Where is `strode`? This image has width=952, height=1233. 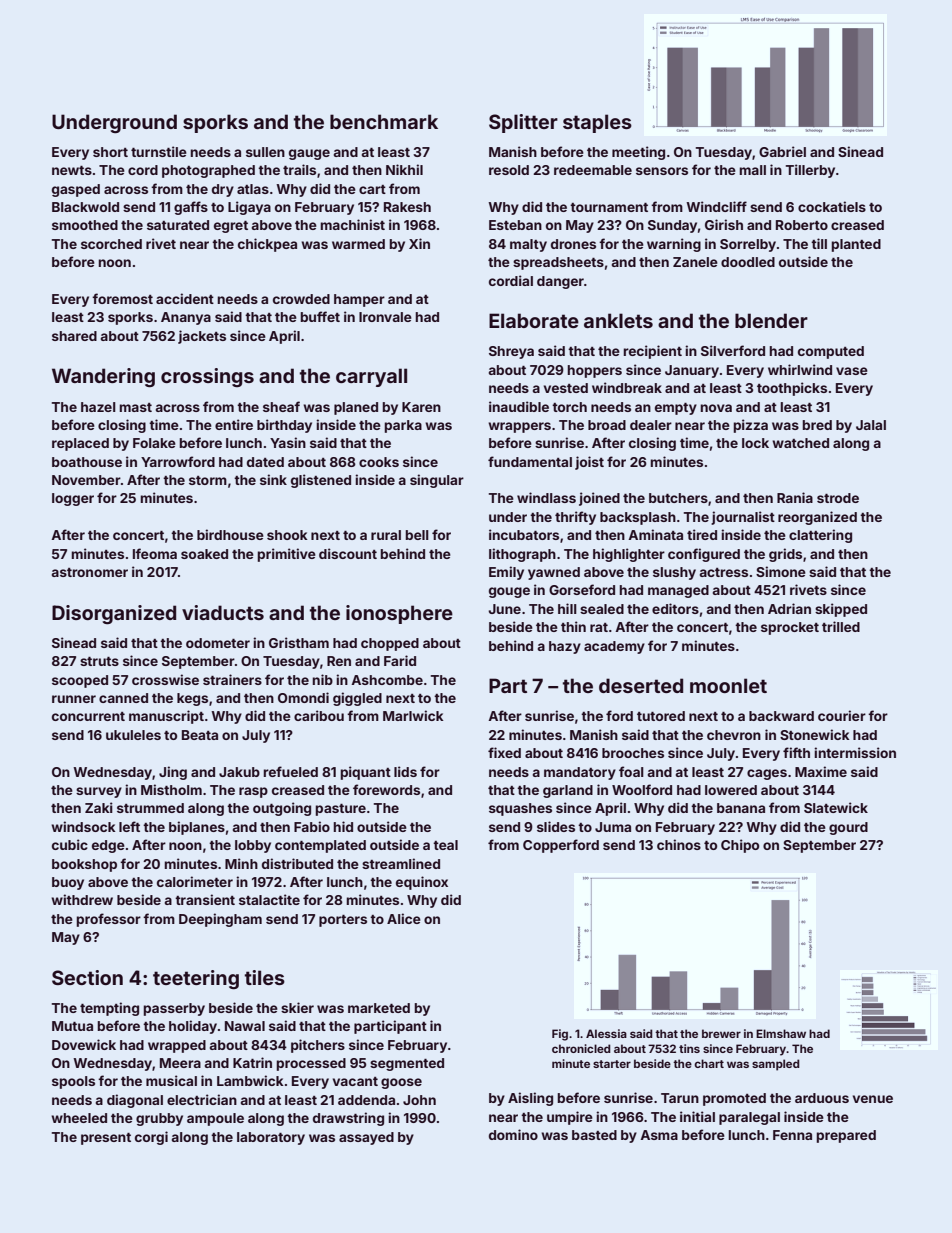
strode is located at coordinates (838, 498).
